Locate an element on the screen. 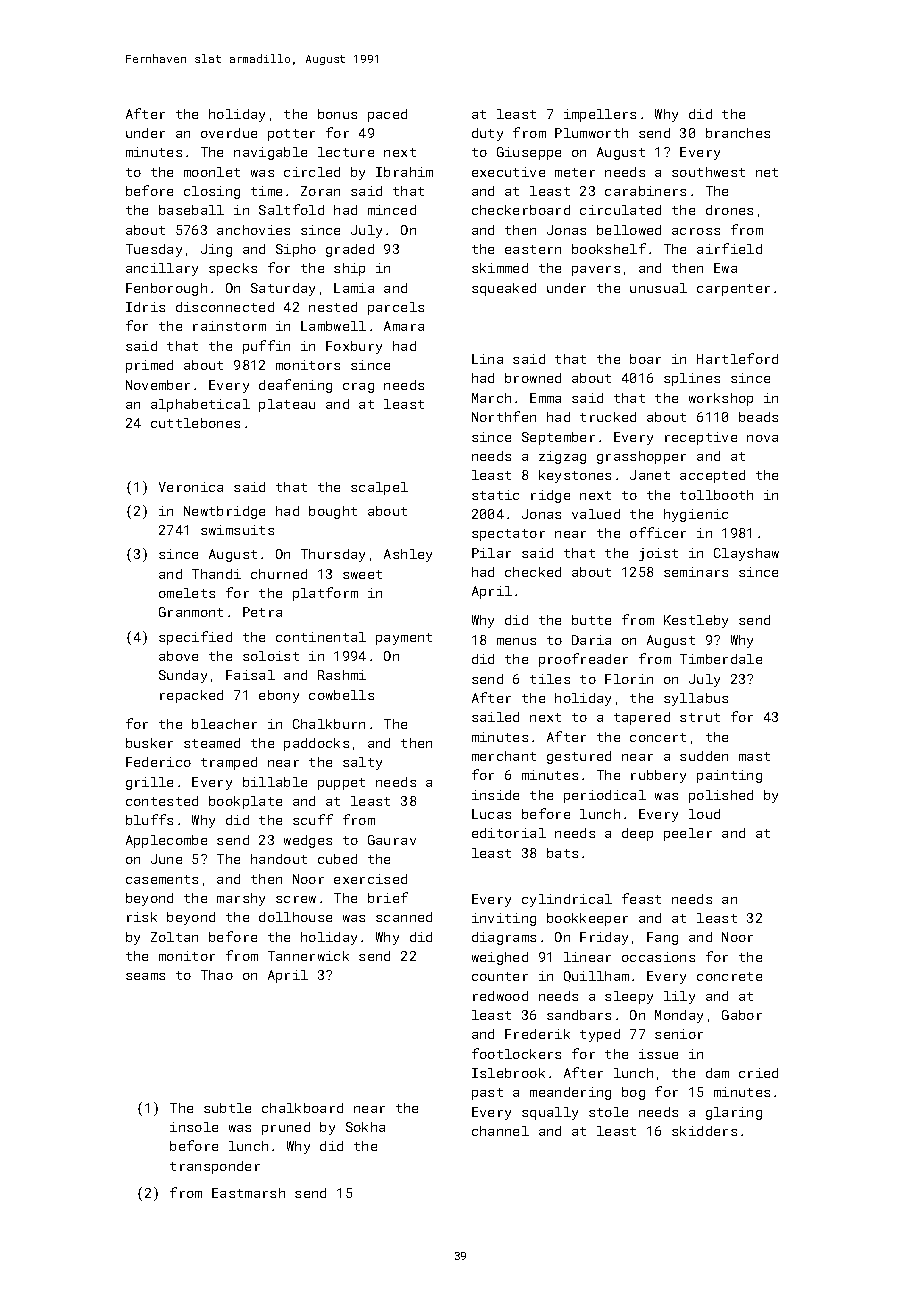 The image size is (908, 1316). Sokha is located at coordinates (365, 1127).
